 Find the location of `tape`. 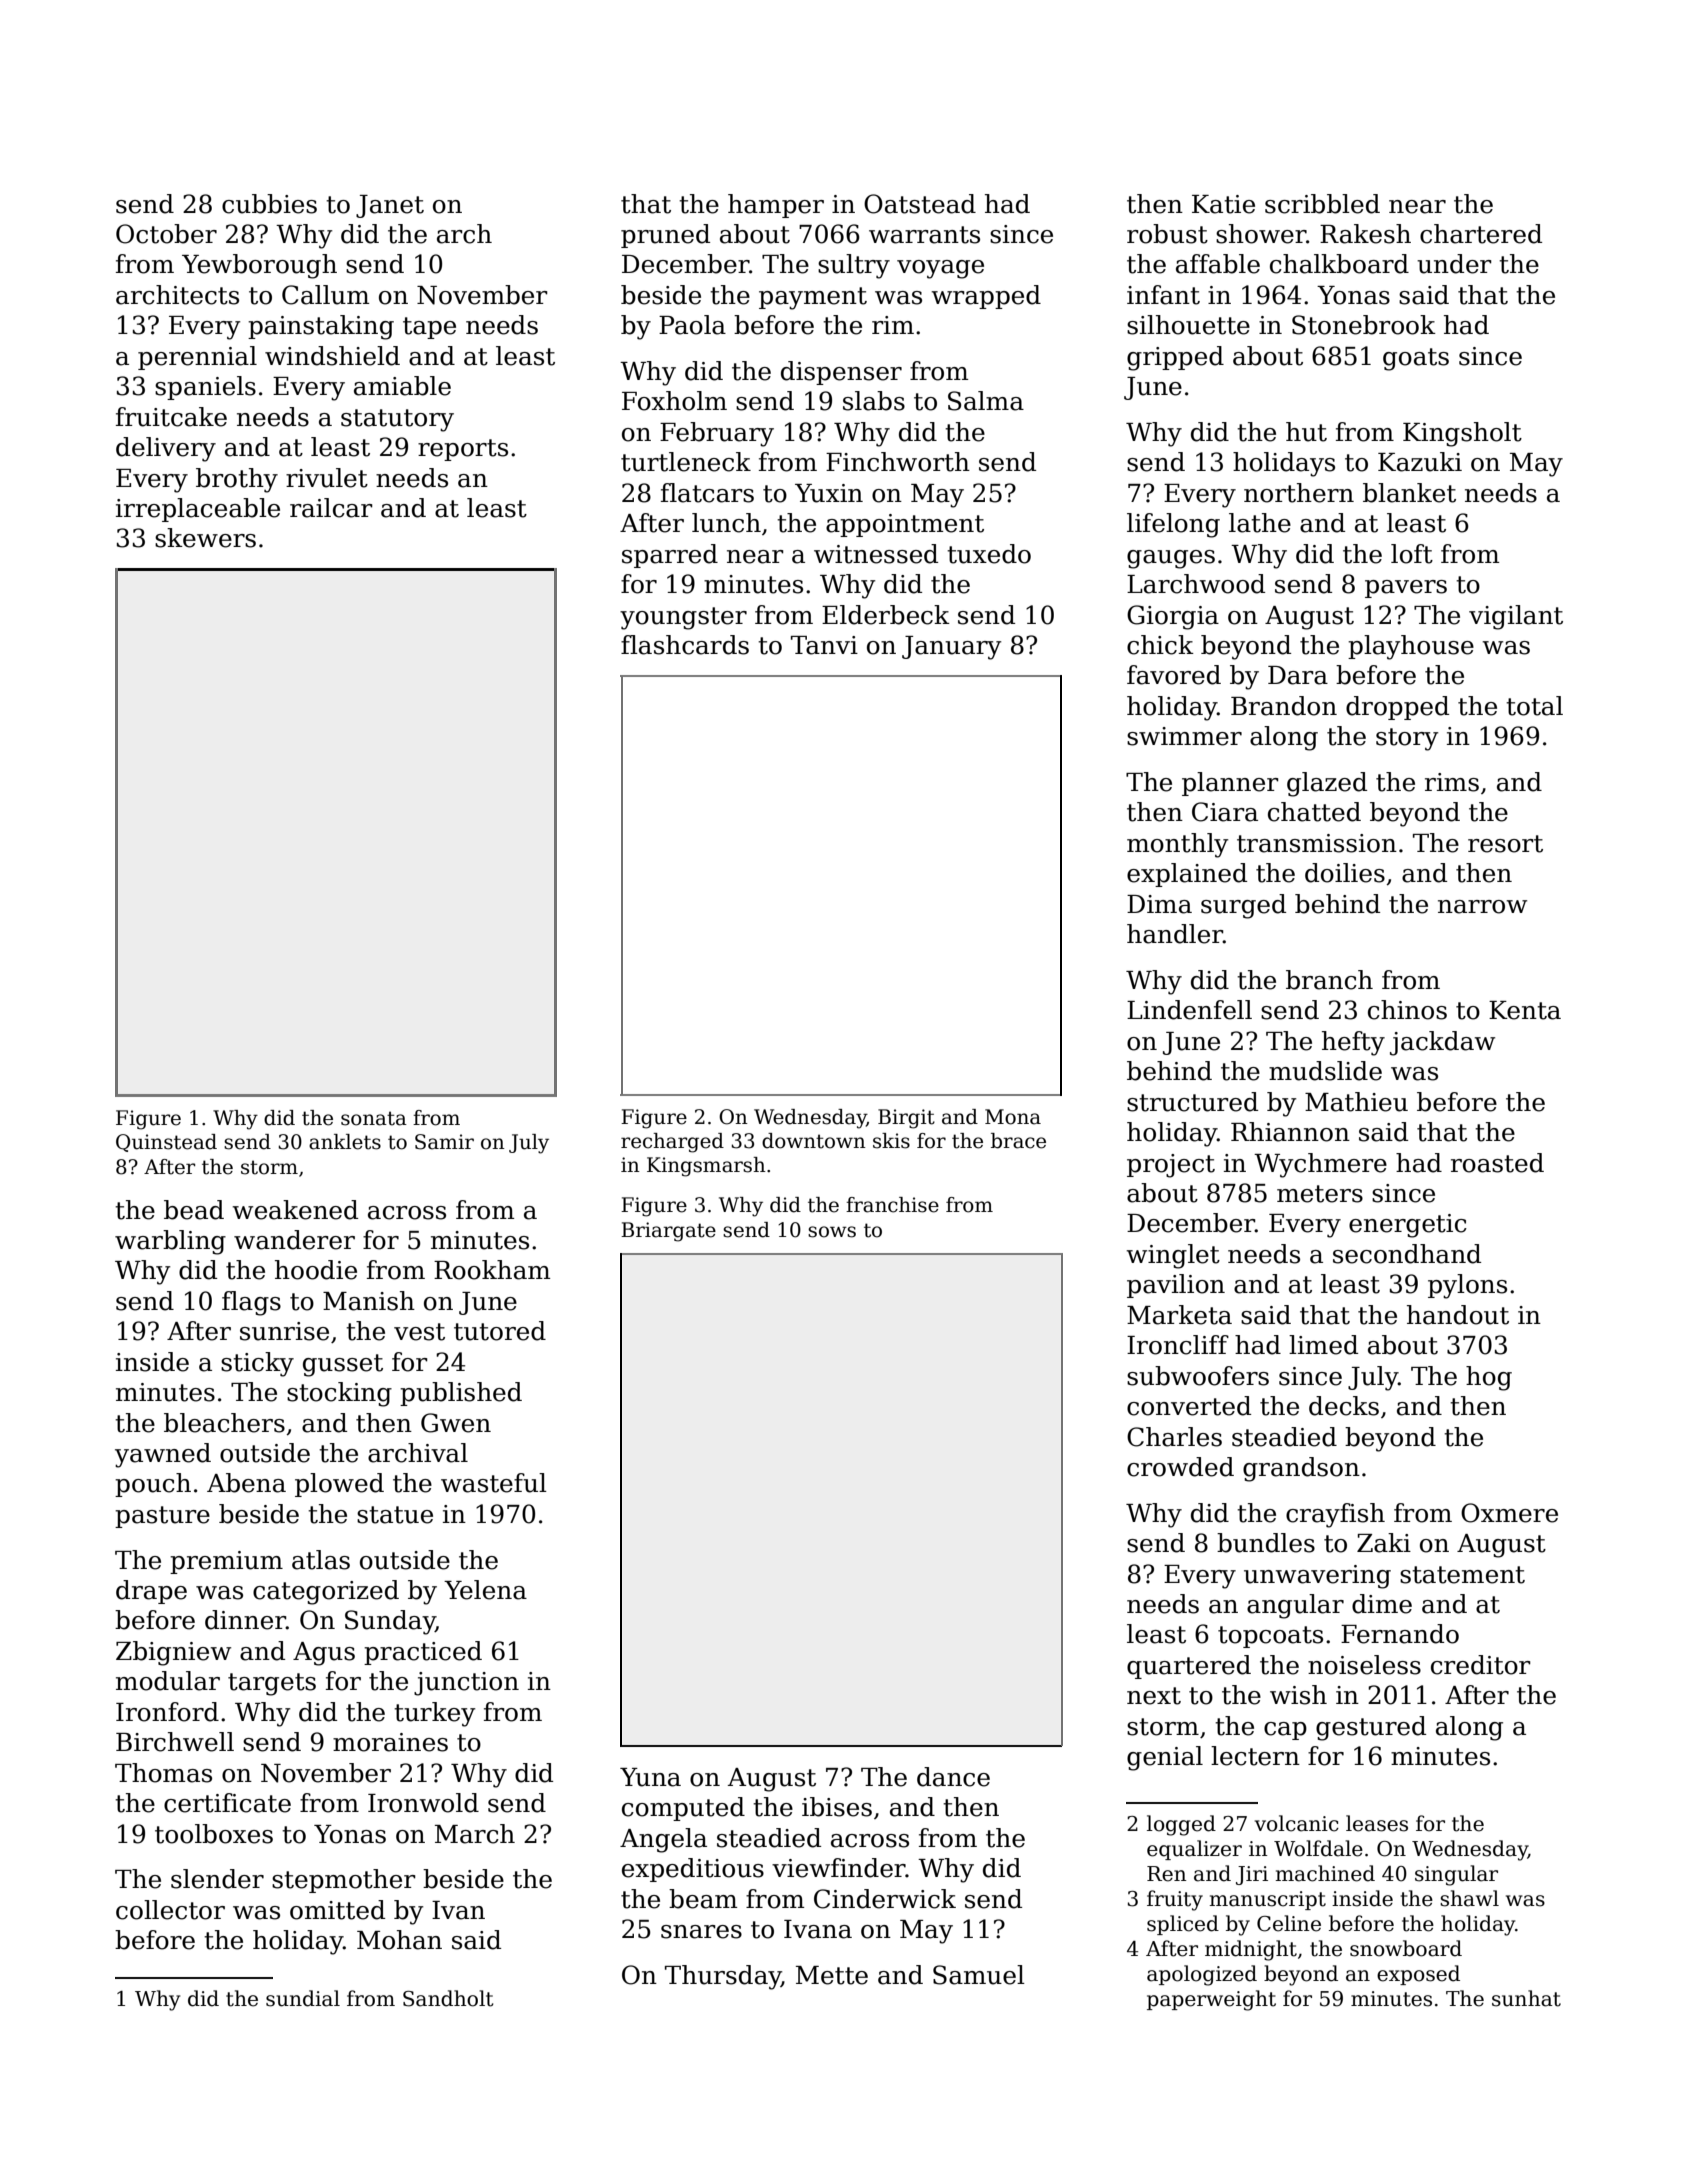

tape is located at coordinates (429, 328).
